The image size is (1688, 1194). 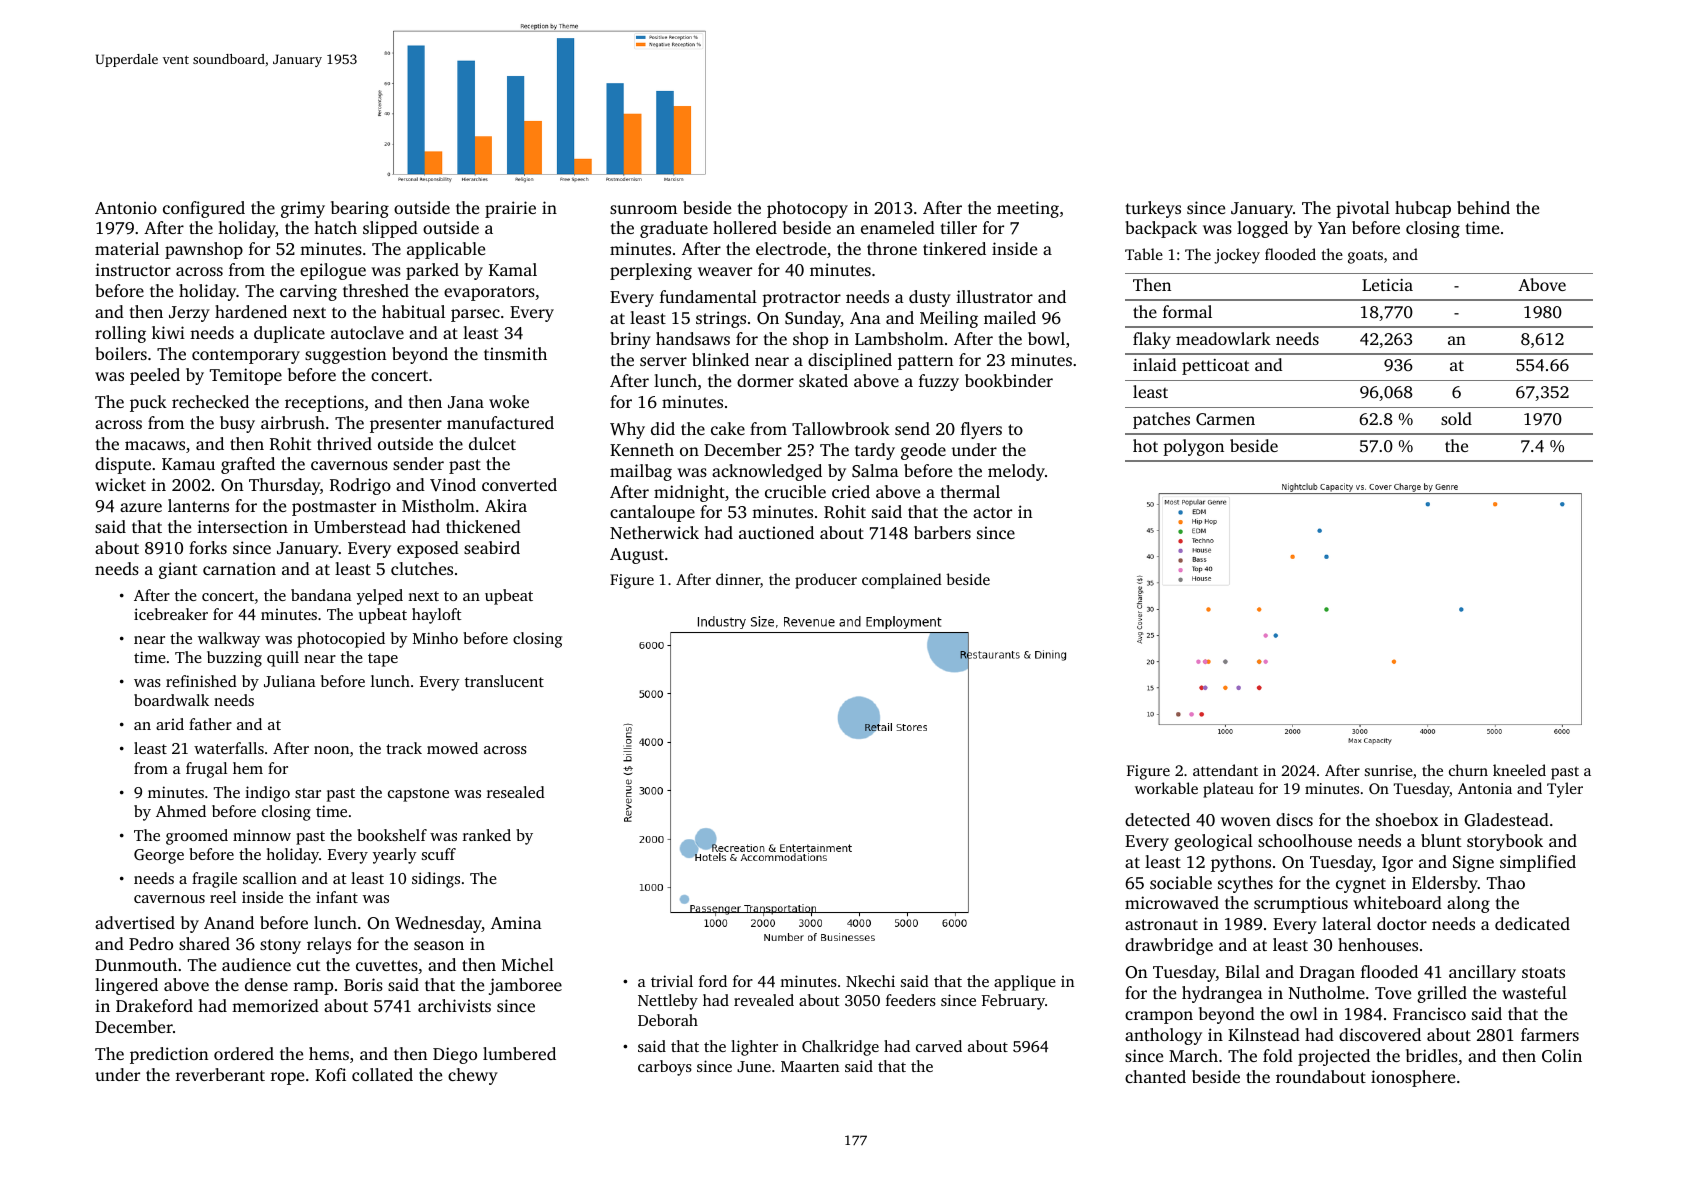 I want to click on rope, so click(x=287, y=1078).
